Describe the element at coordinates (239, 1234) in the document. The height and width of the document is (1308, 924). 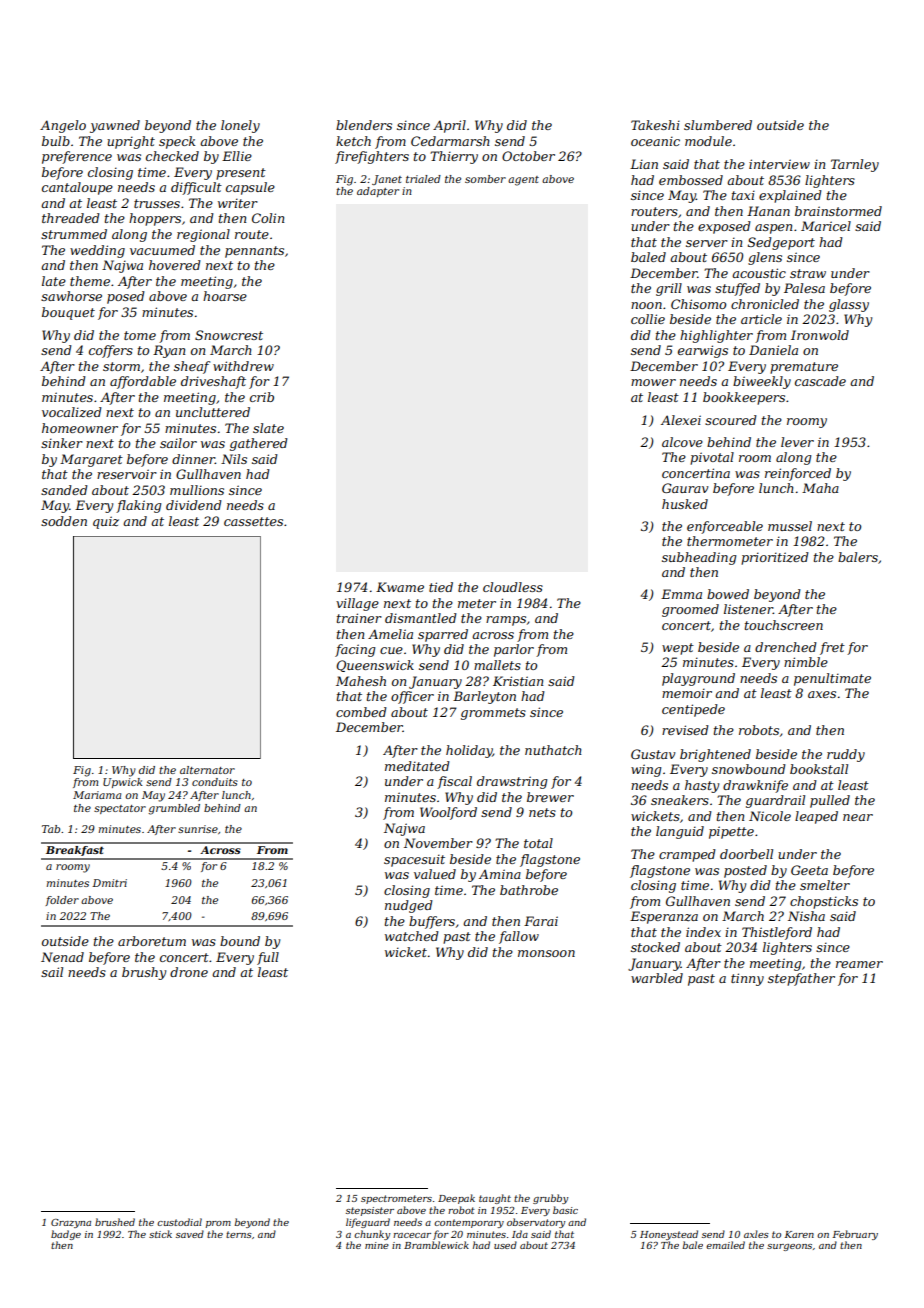
I see `terns` at that location.
